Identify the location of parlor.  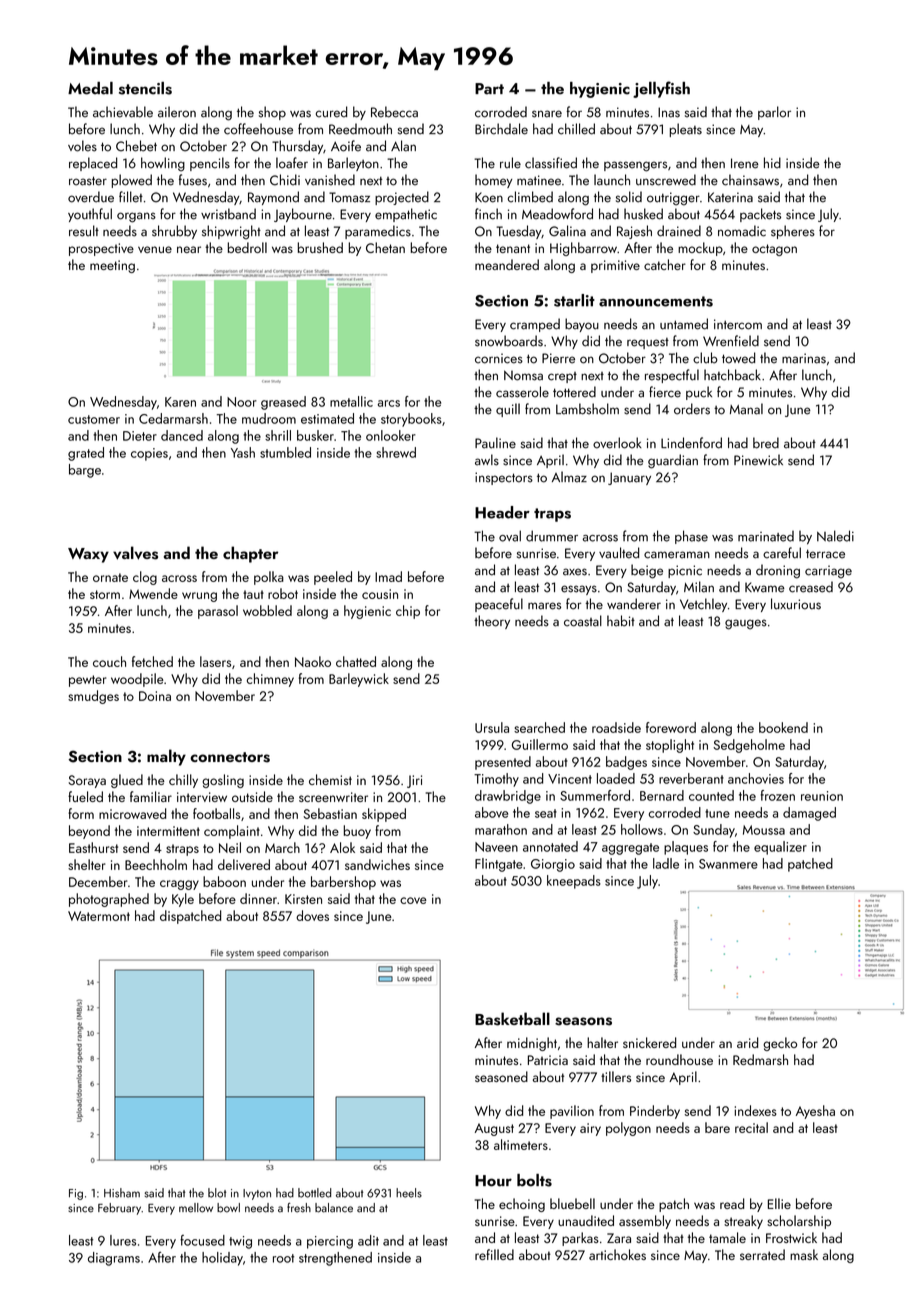
(774, 113).
